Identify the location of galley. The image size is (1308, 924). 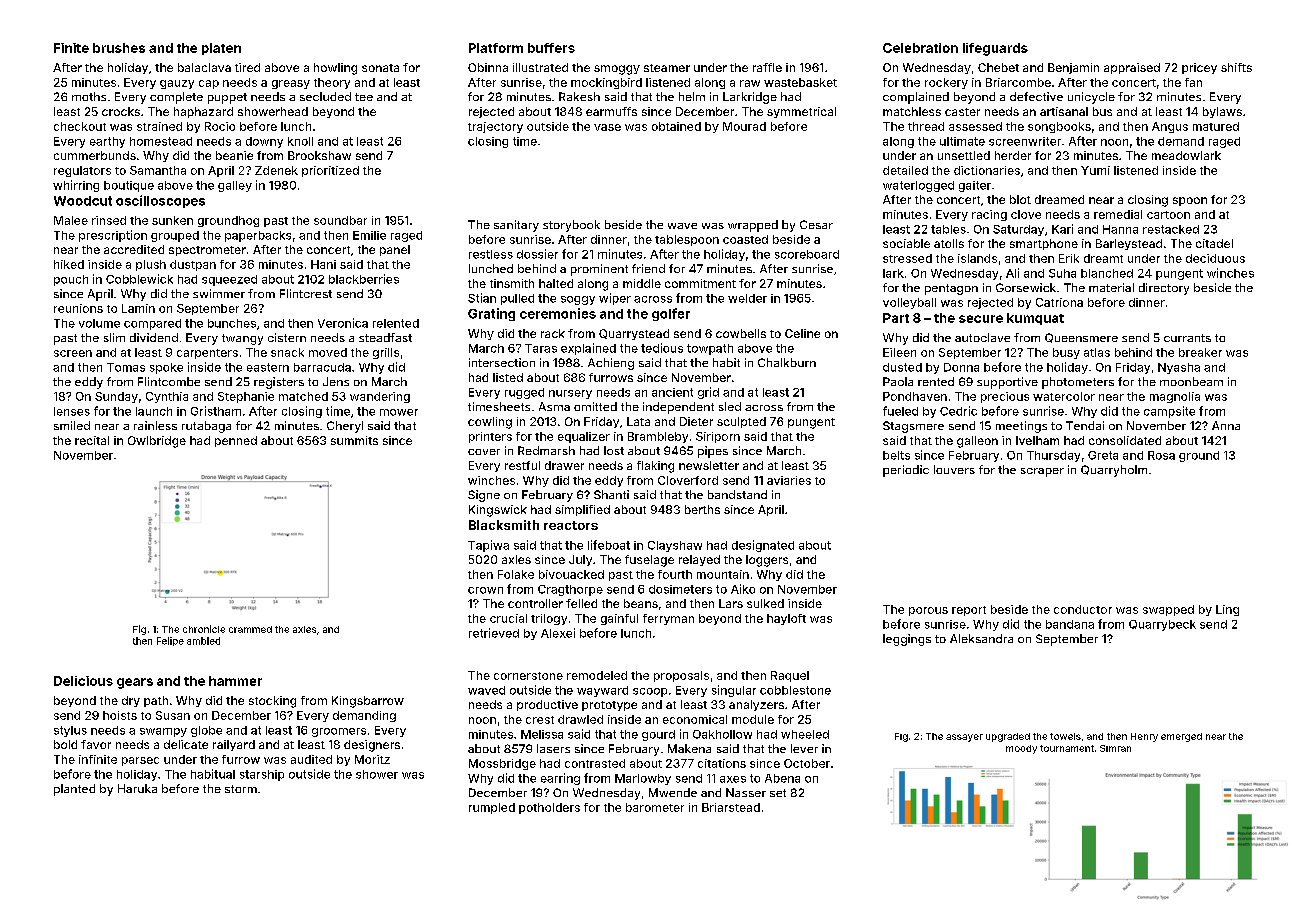
(235, 186).
